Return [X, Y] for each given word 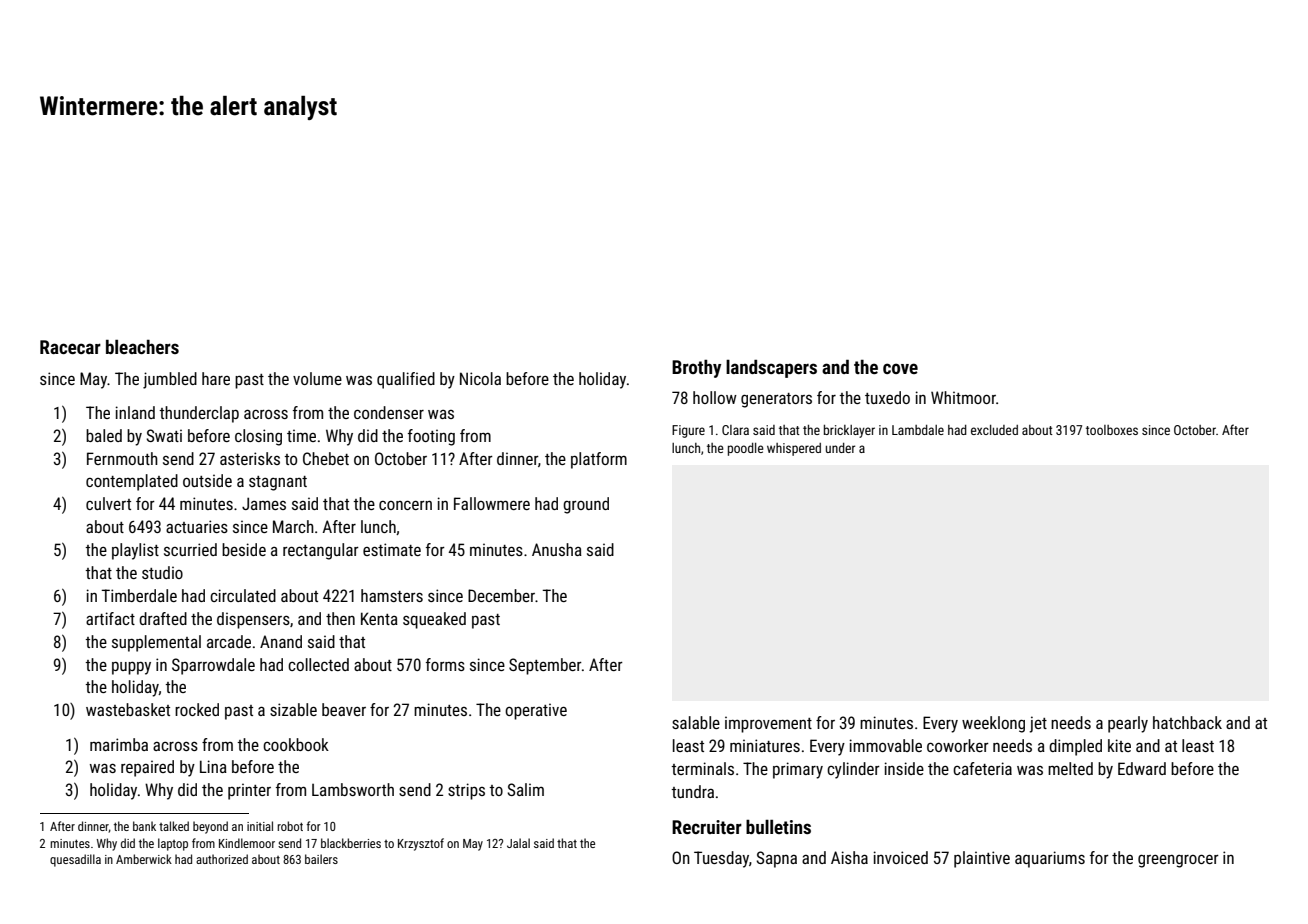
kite [1119, 745]
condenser [389, 412]
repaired [147, 768]
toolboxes [1112, 430]
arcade [229, 641]
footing [431, 437]
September [545, 666]
